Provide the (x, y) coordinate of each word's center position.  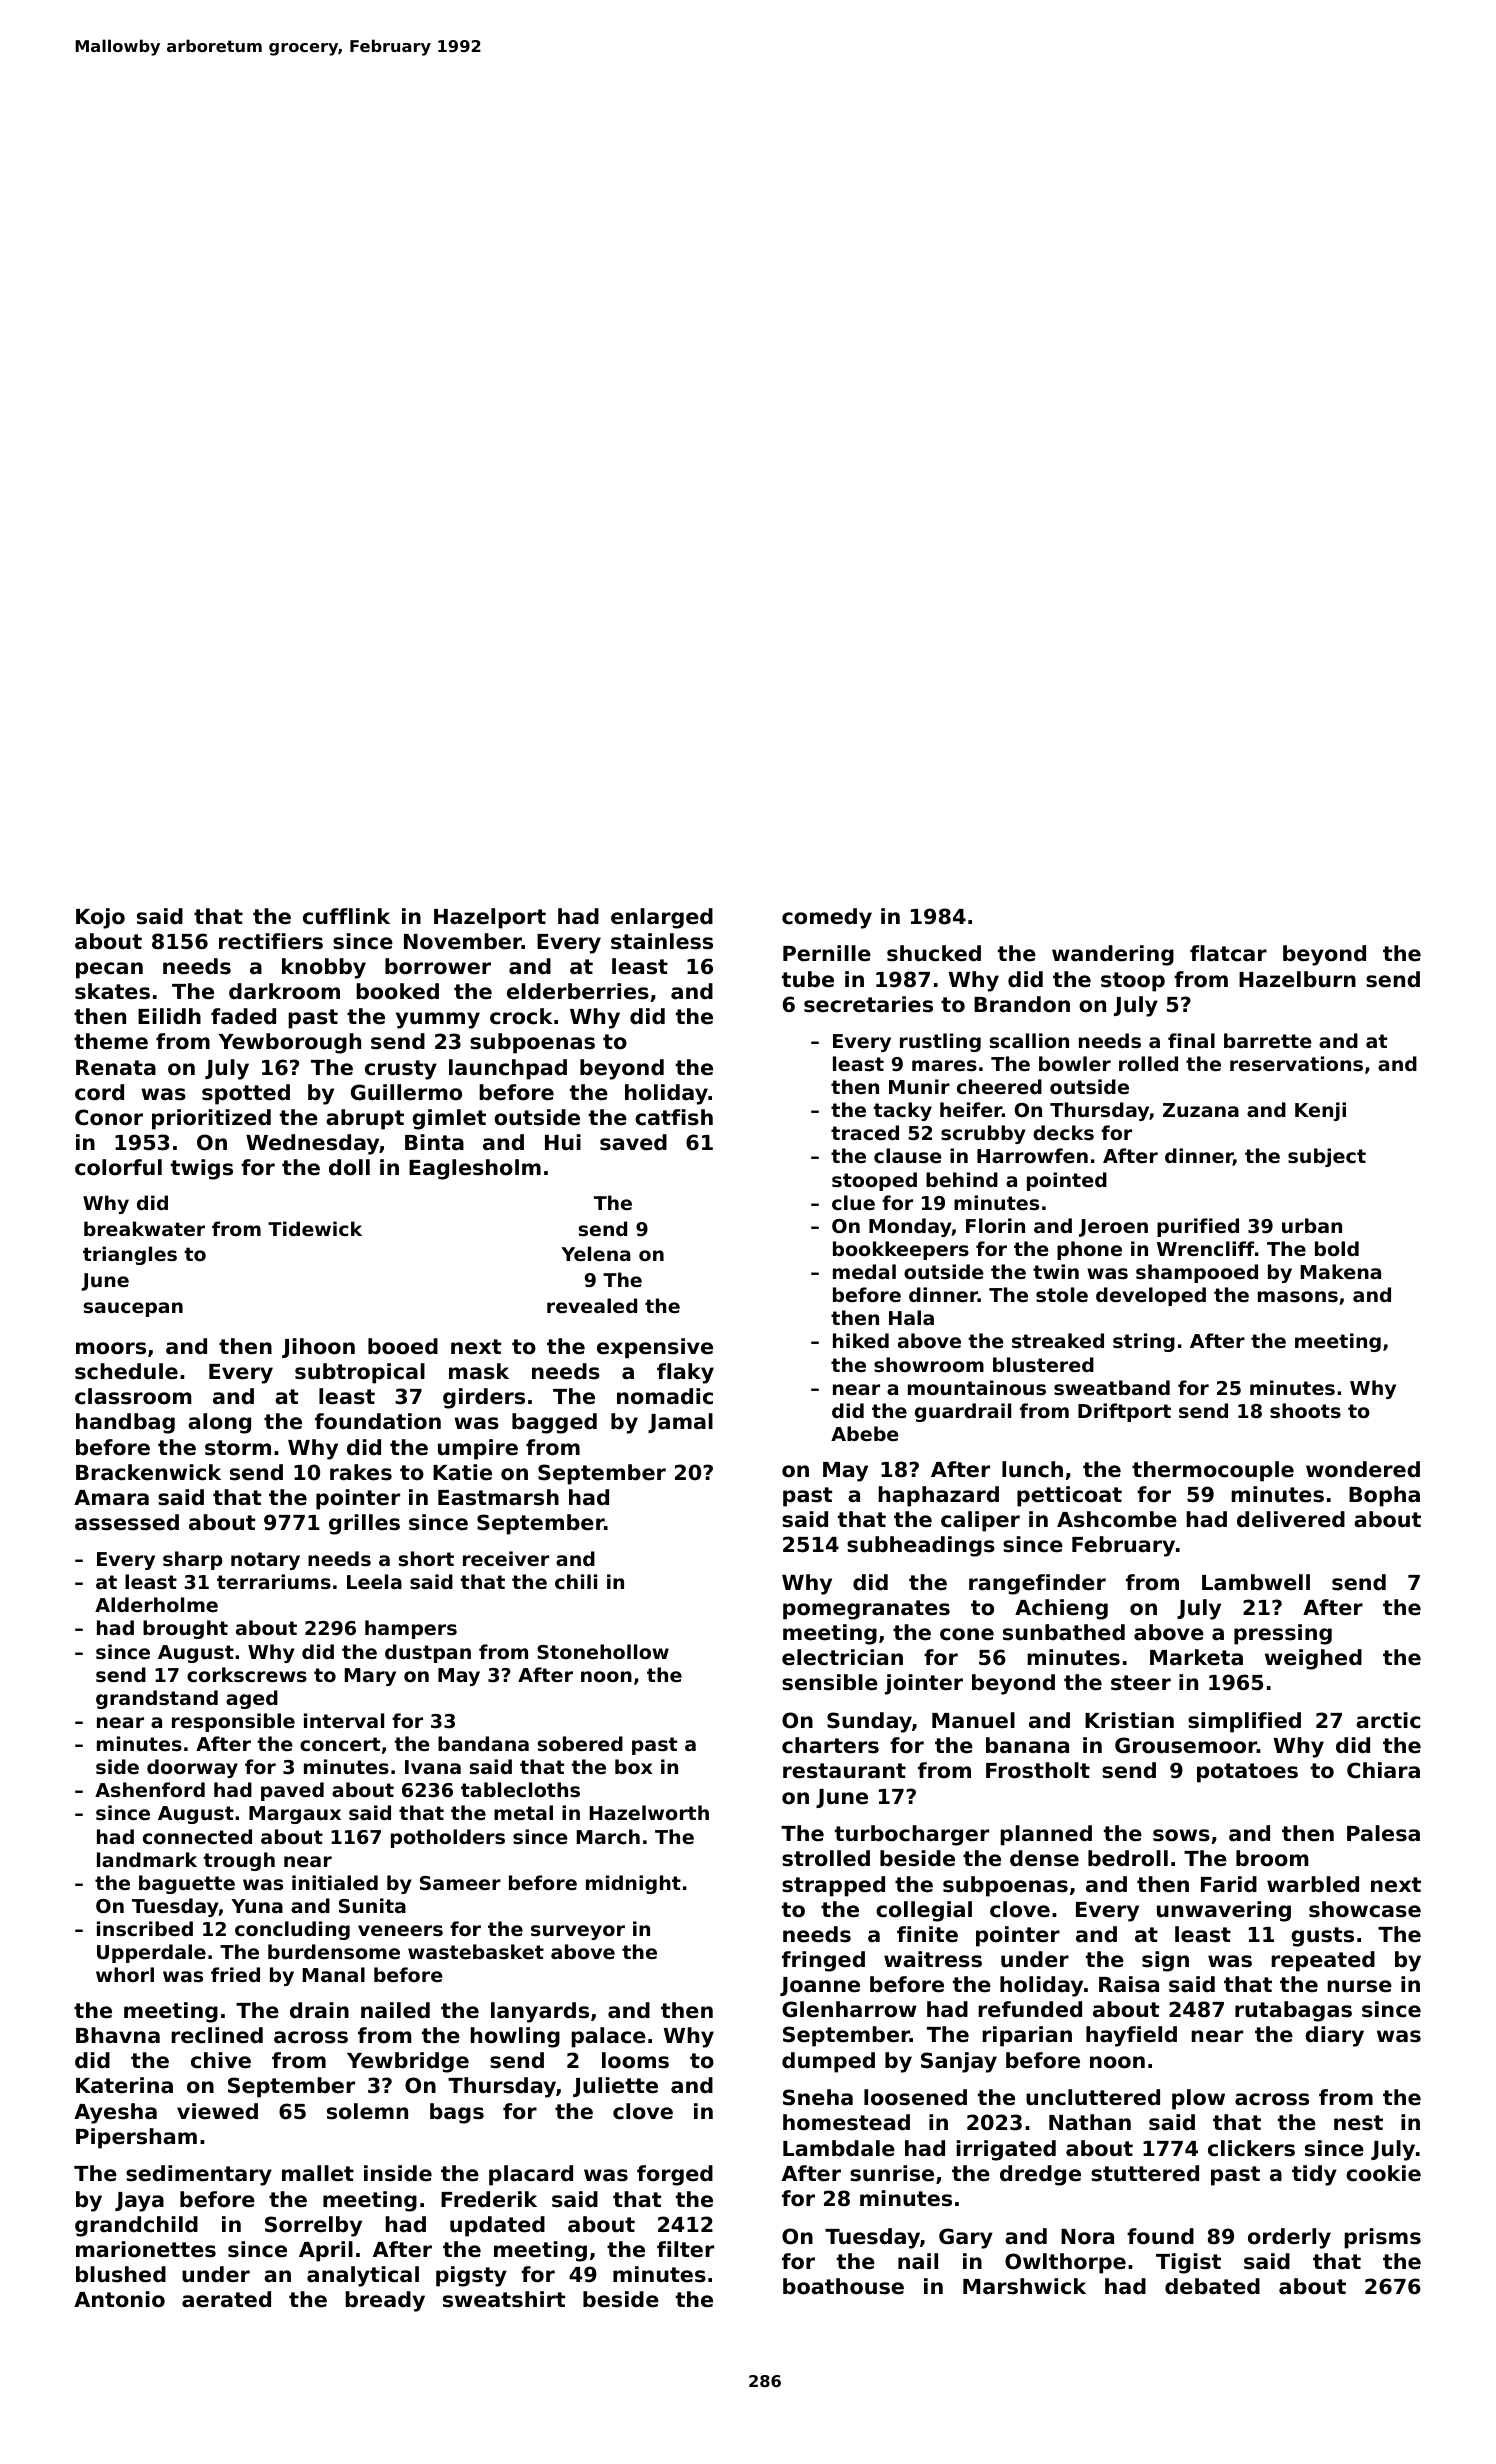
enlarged (662, 918)
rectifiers (271, 941)
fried (235, 1974)
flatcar (1228, 953)
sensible (830, 1682)
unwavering (1224, 1911)
